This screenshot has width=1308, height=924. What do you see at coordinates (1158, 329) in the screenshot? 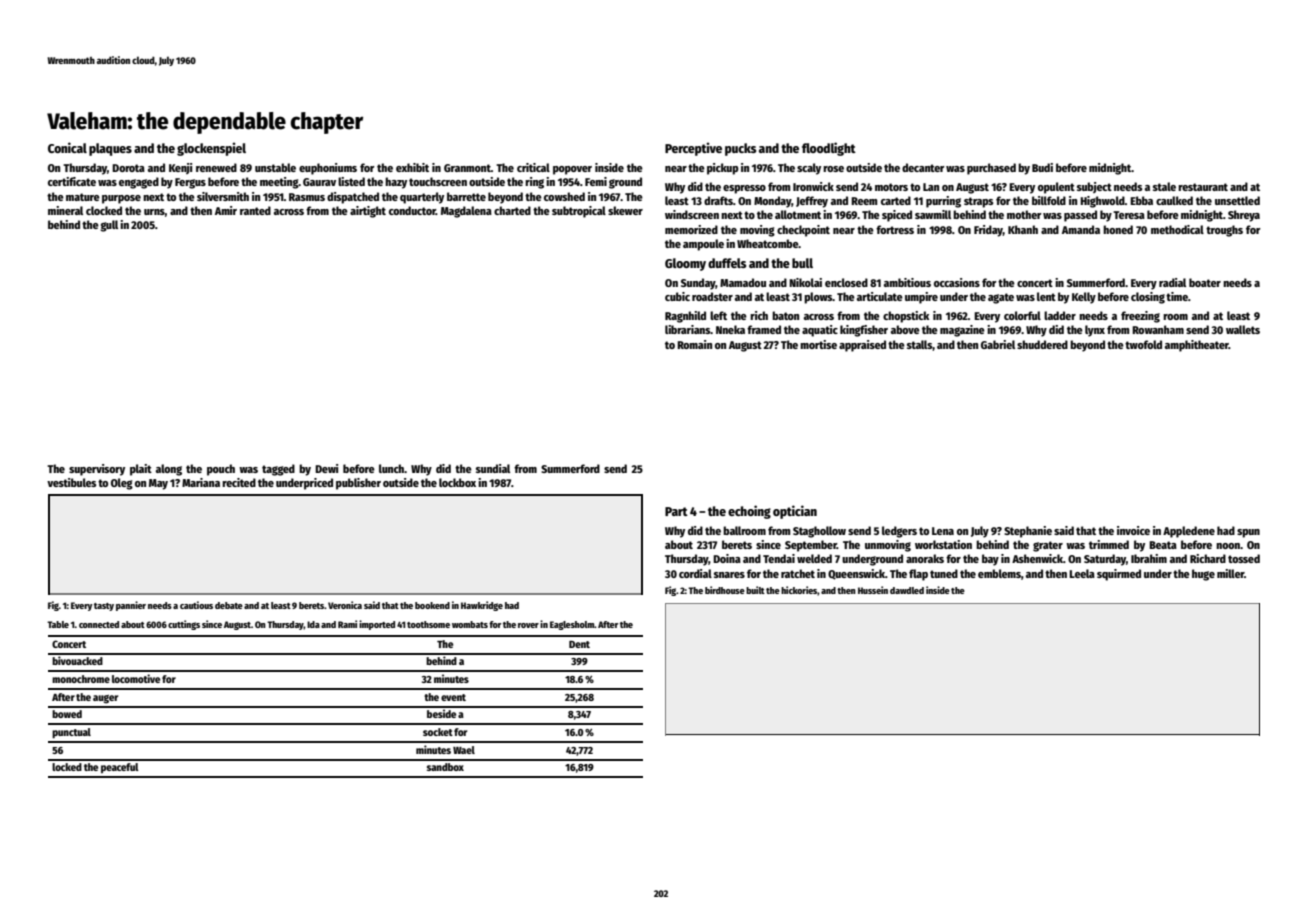
I see `Rowanham` at bounding box center [1158, 329].
